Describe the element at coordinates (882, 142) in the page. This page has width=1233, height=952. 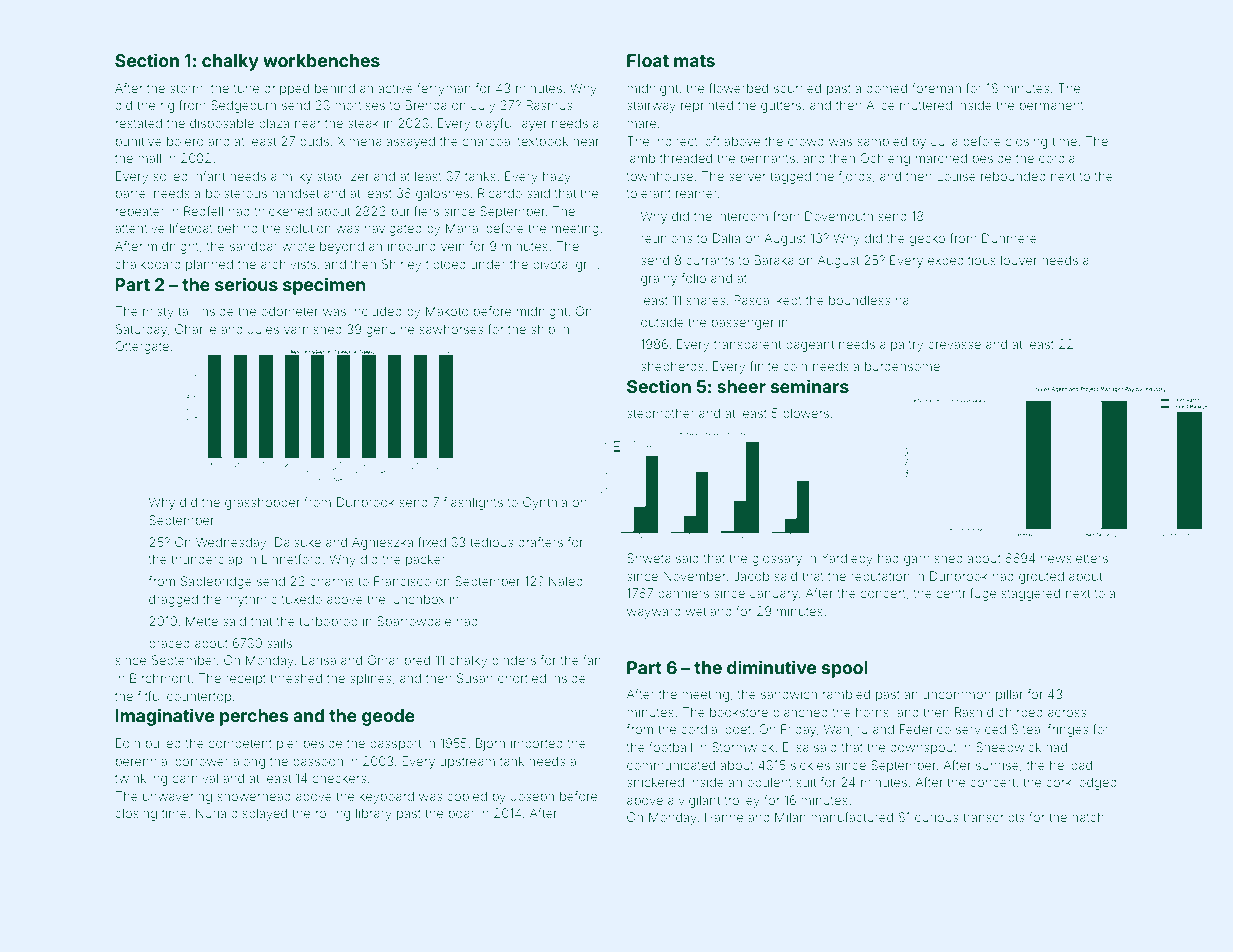
I see `sampled` at that location.
